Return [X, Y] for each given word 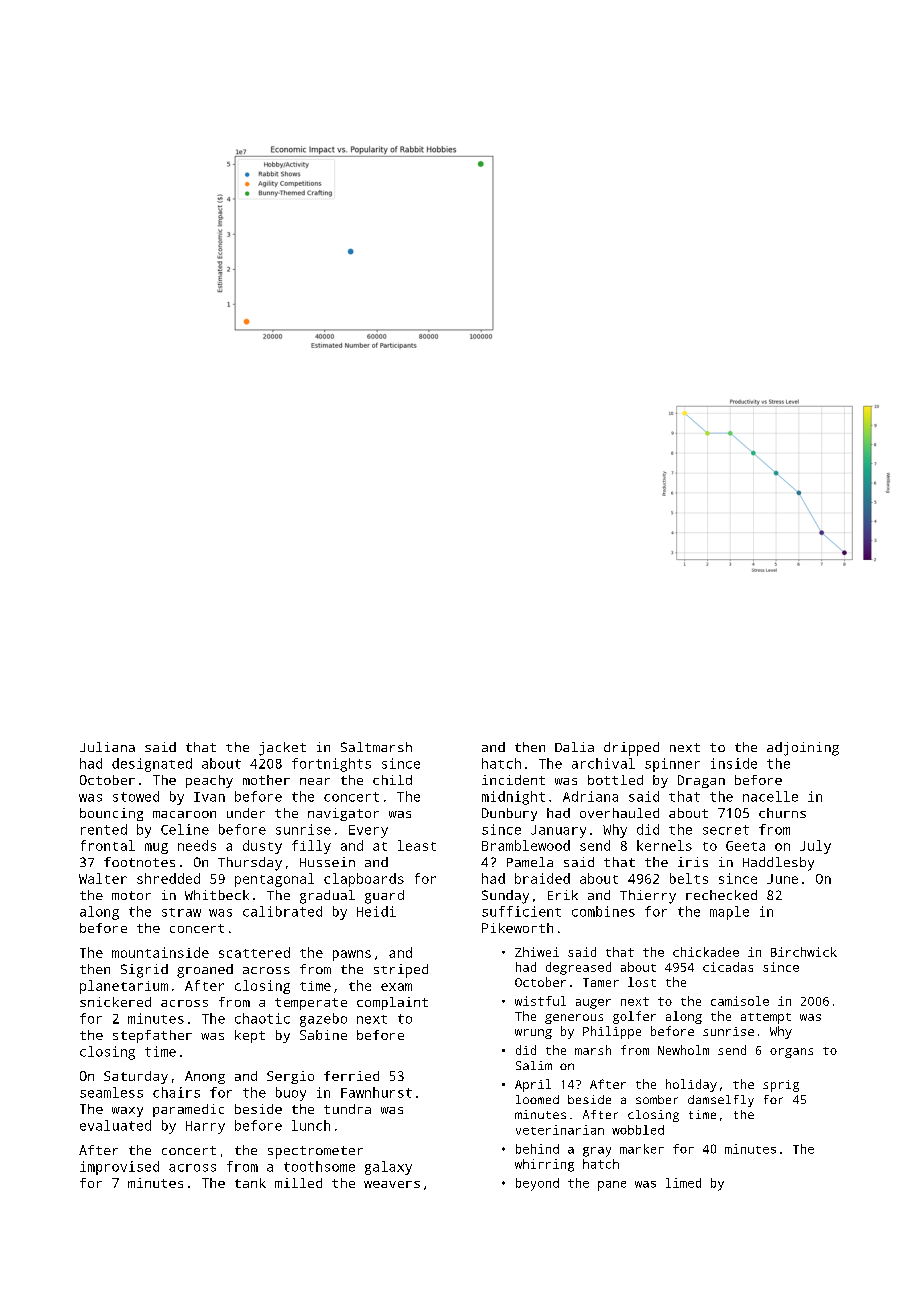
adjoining [803, 749]
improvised [119, 1168]
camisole [740, 1001]
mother [266, 780]
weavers [392, 1184]
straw [181, 912]
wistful [540, 1001]
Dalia [574, 747]
